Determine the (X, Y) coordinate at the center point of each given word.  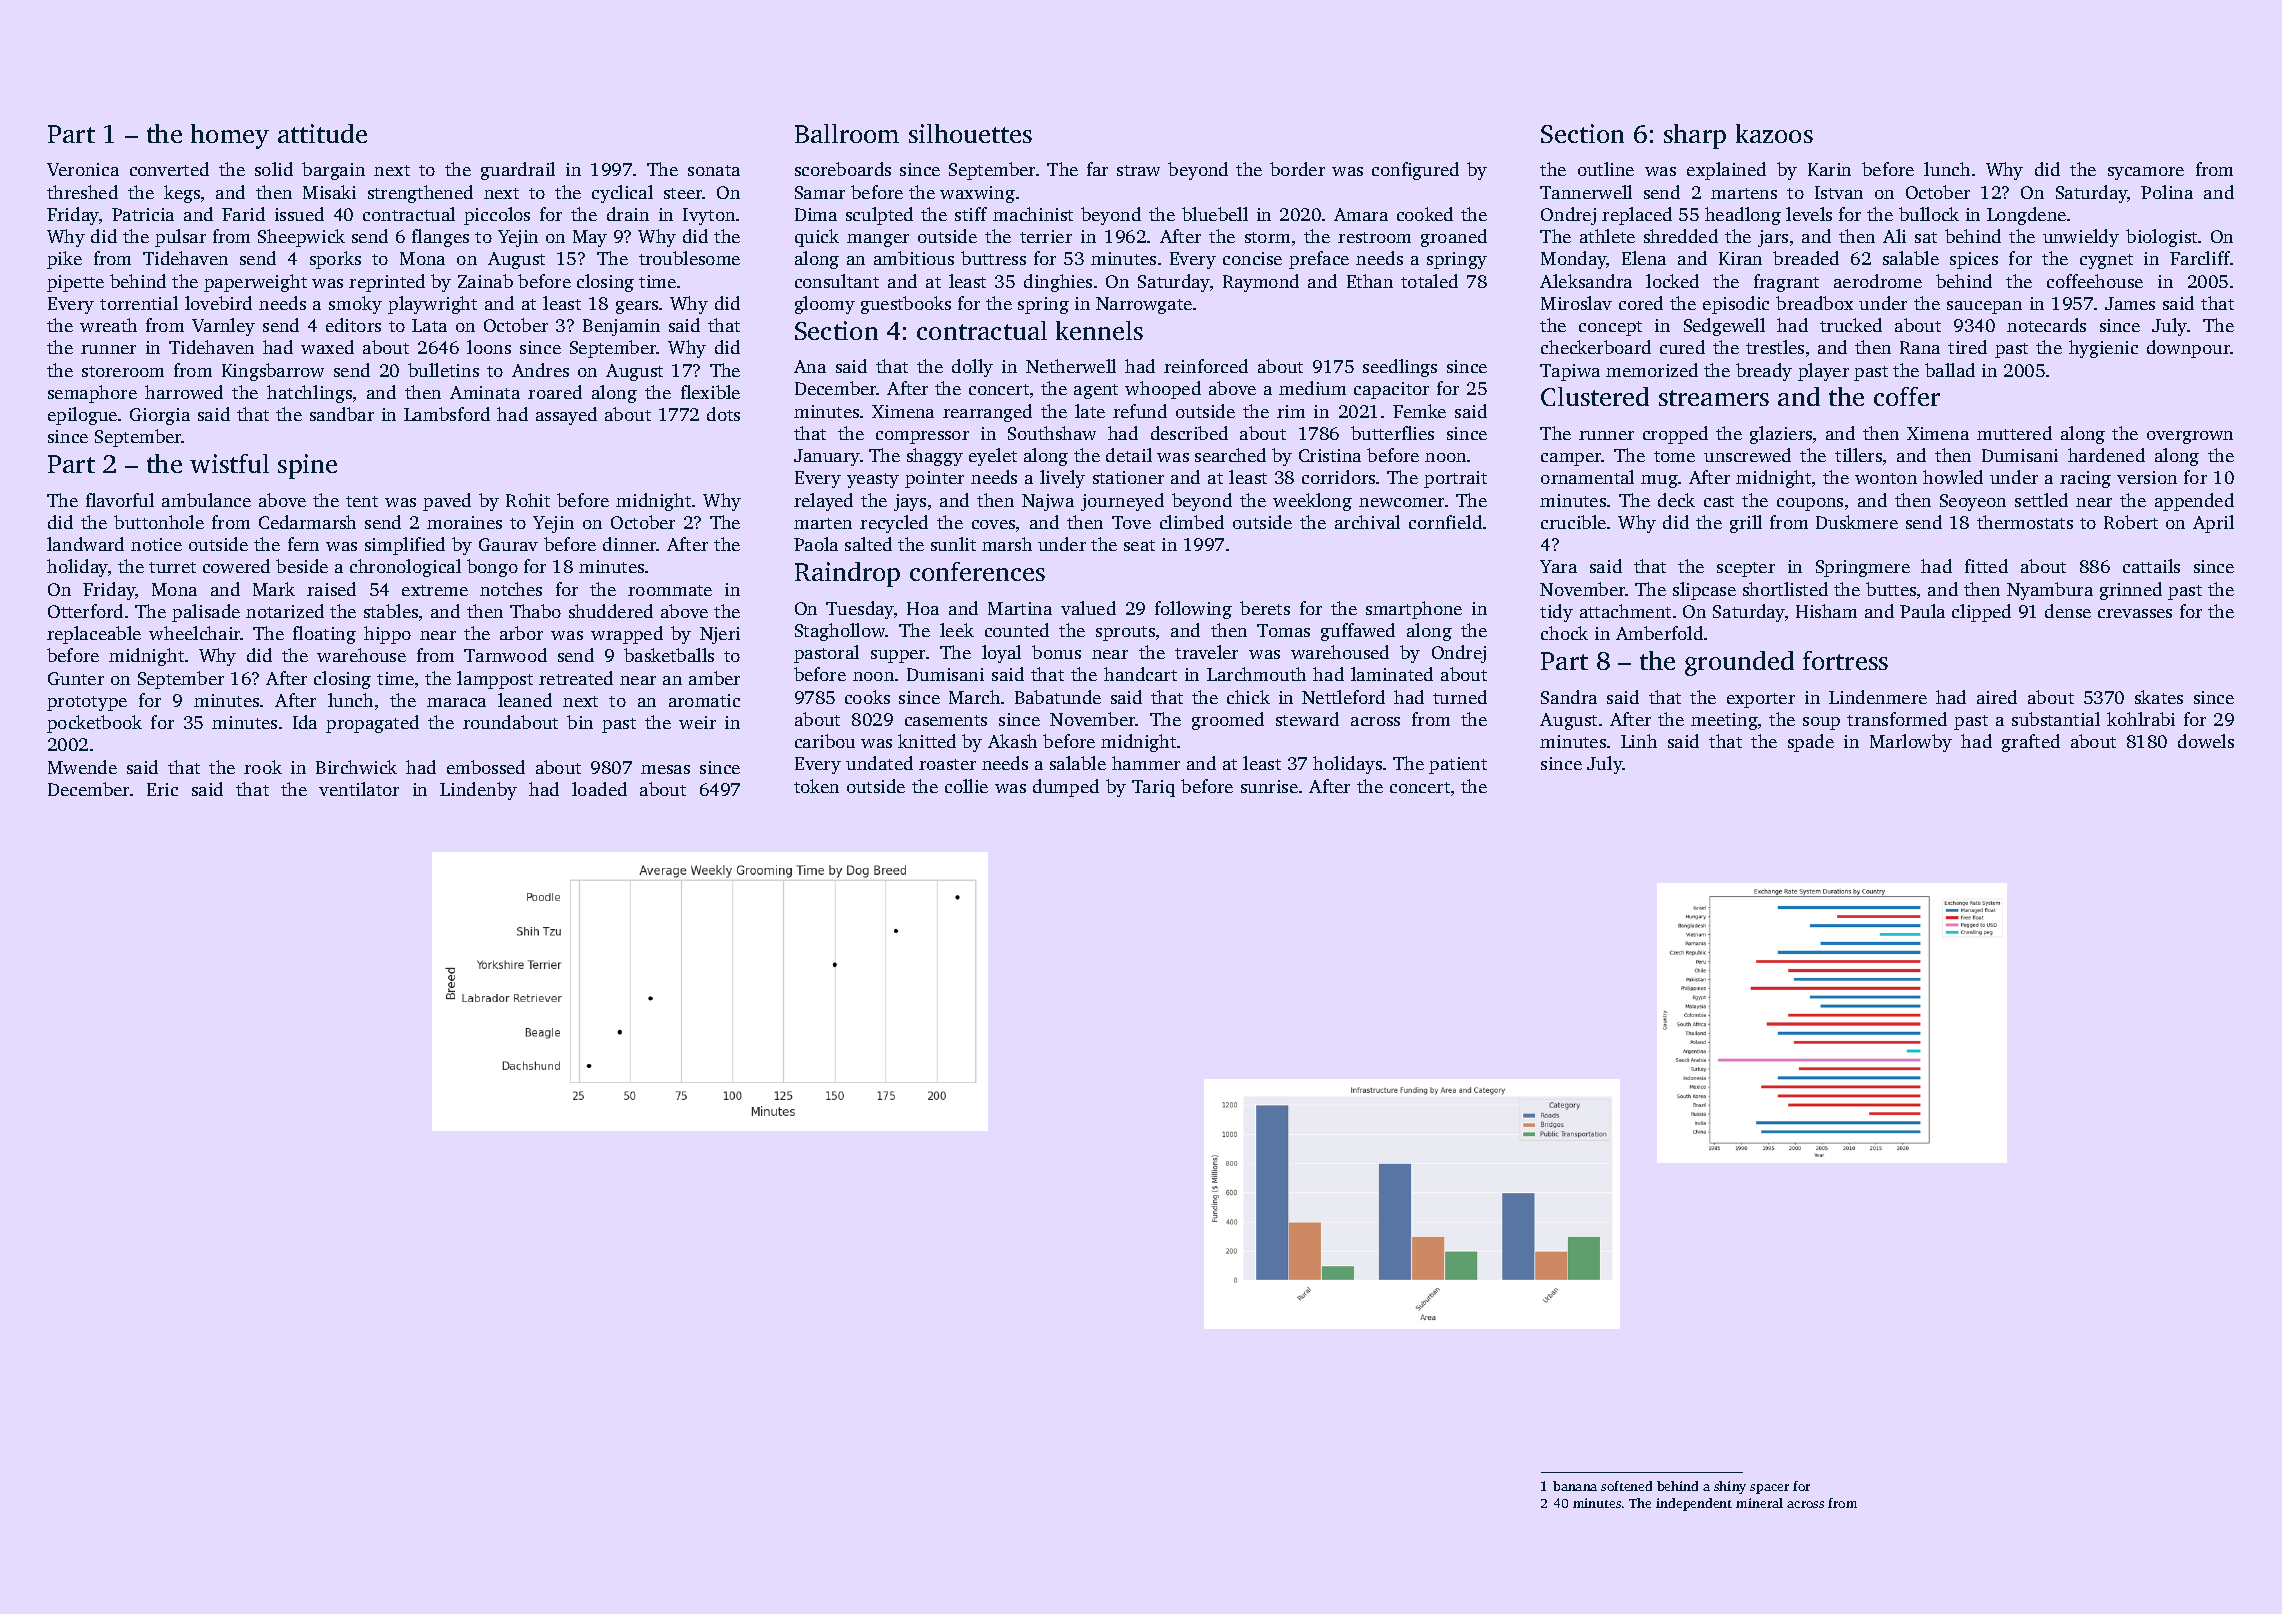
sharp (1695, 136)
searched (1230, 455)
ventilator (359, 789)
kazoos (1774, 133)
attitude (322, 133)
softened (1626, 1486)
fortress (1845, 660)
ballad (1950, 370)
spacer (1769, 1489)
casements (946, 720)
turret (172, 567)
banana (1575, 1486)
